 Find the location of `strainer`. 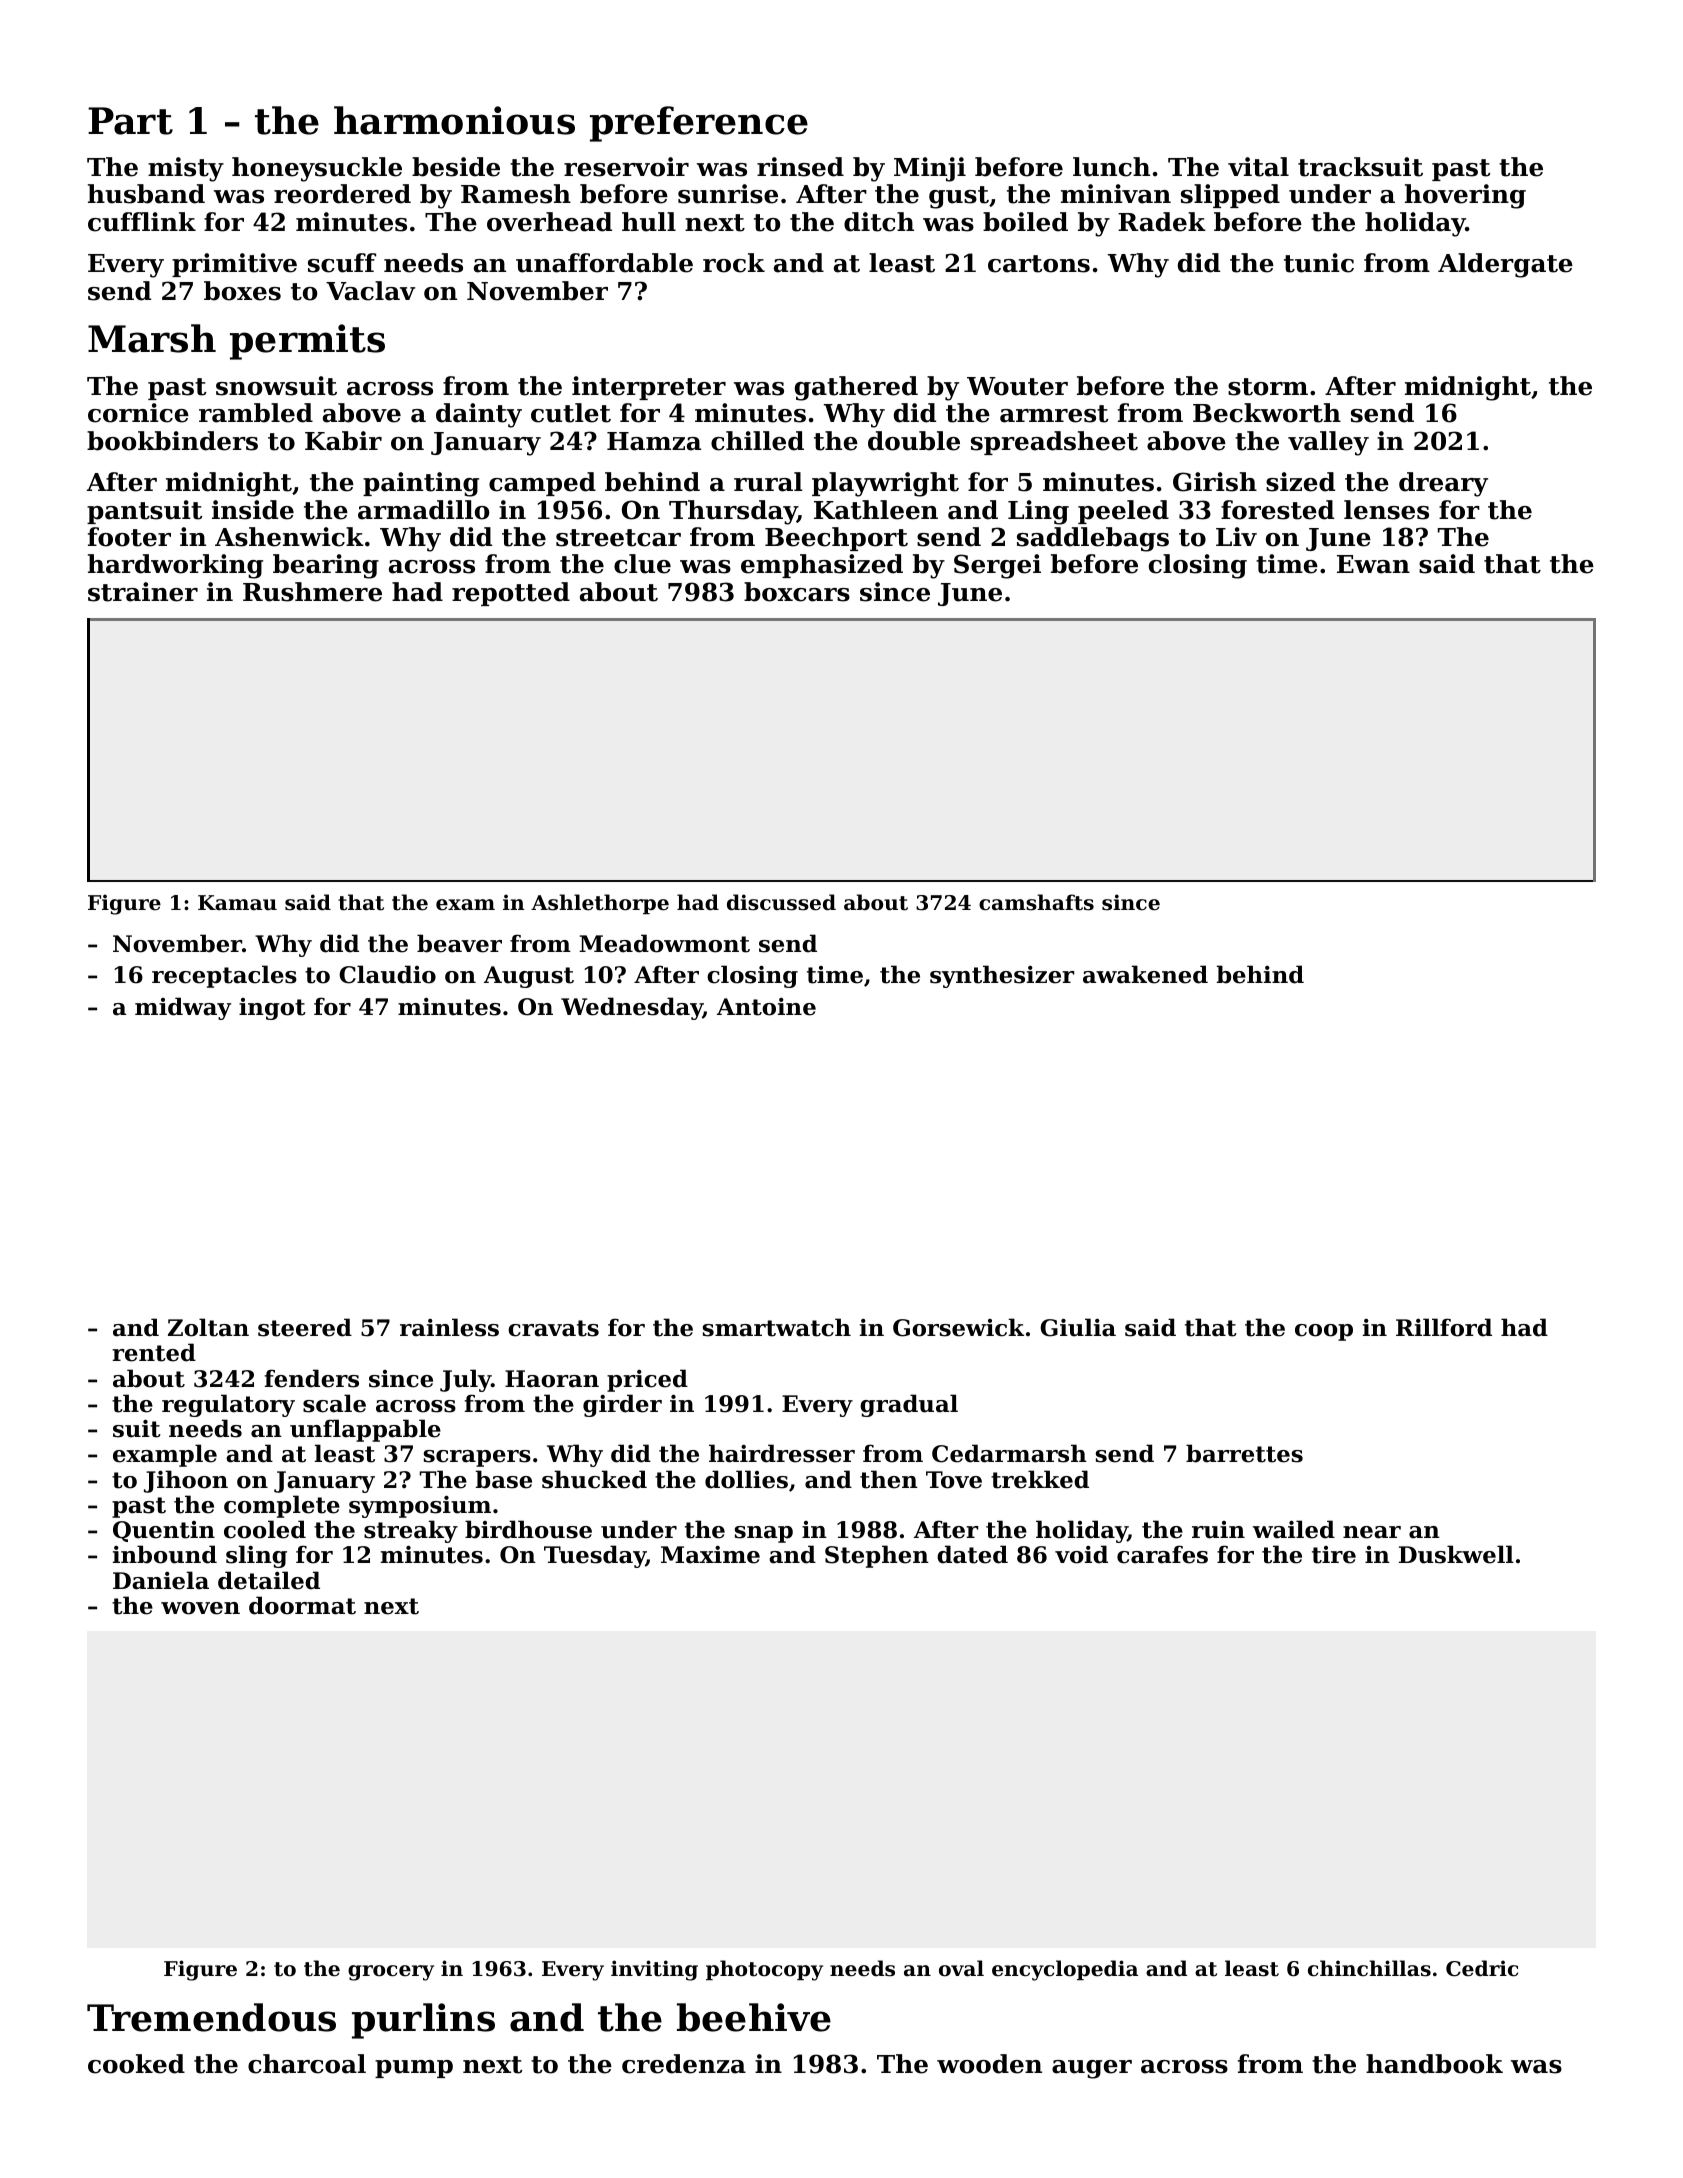

strainer is located at coordinates (143, 592).
